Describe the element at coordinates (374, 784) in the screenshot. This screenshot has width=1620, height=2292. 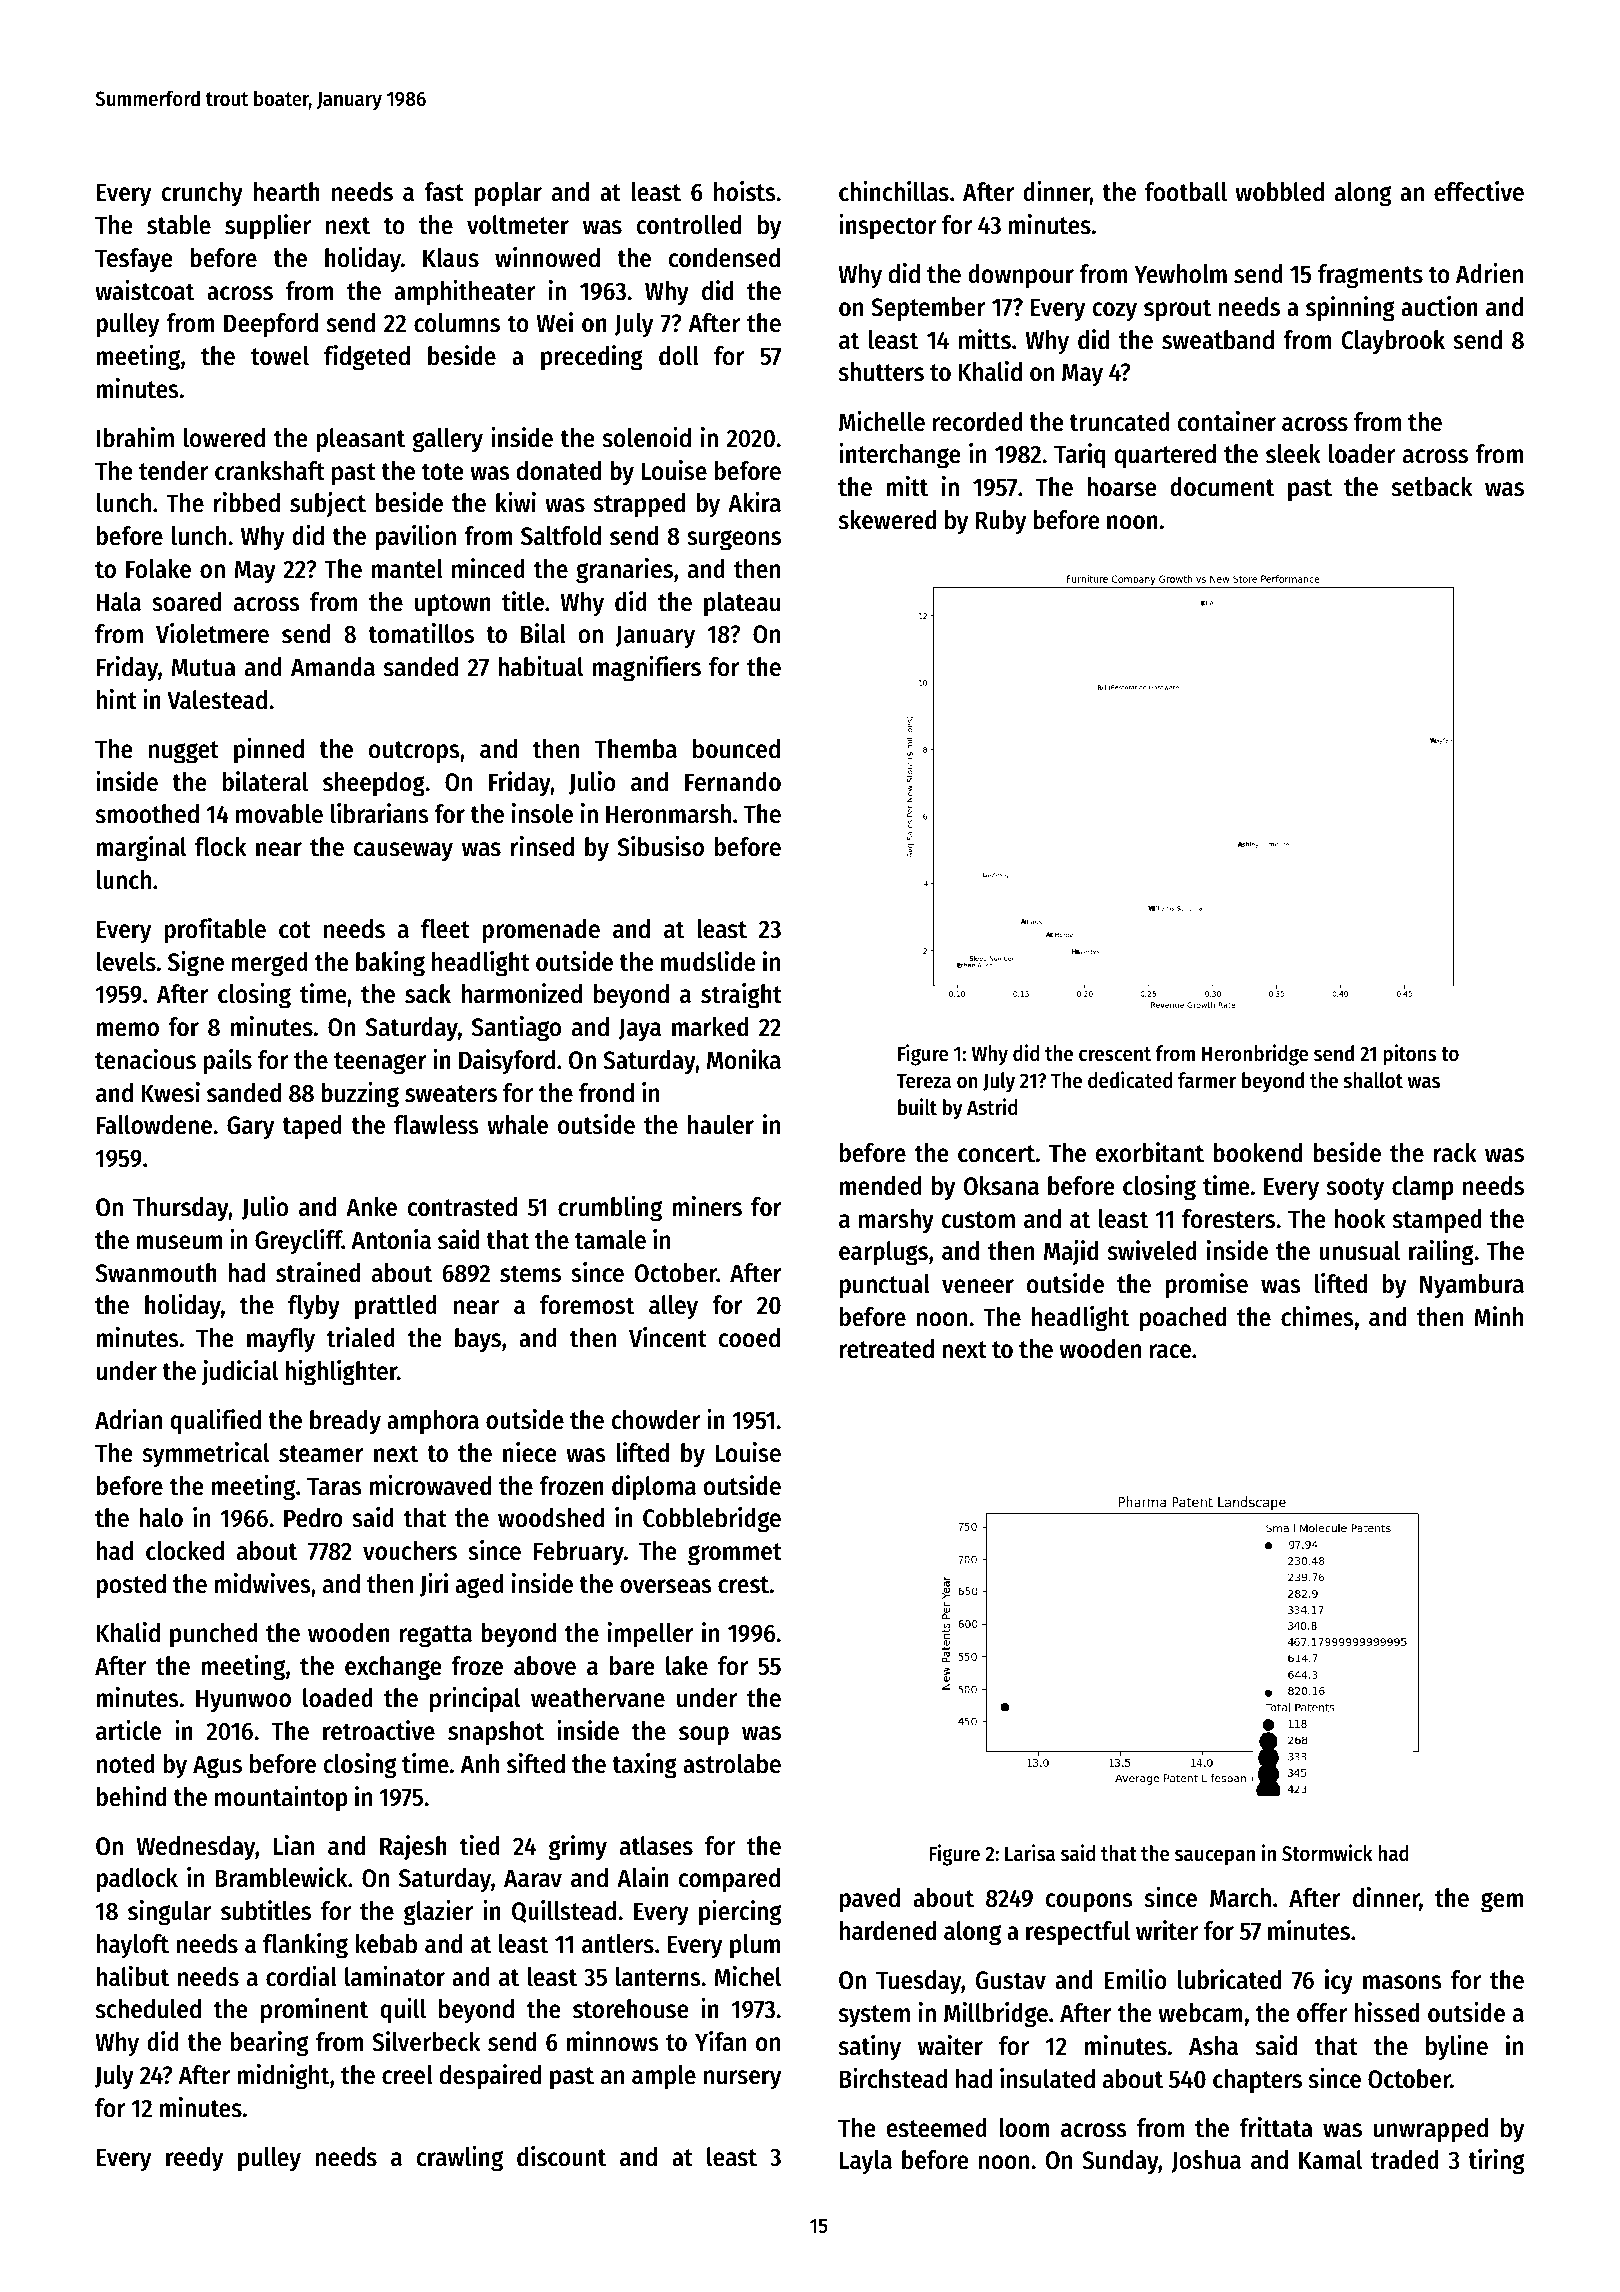
I see `sheepdog` at that location.
